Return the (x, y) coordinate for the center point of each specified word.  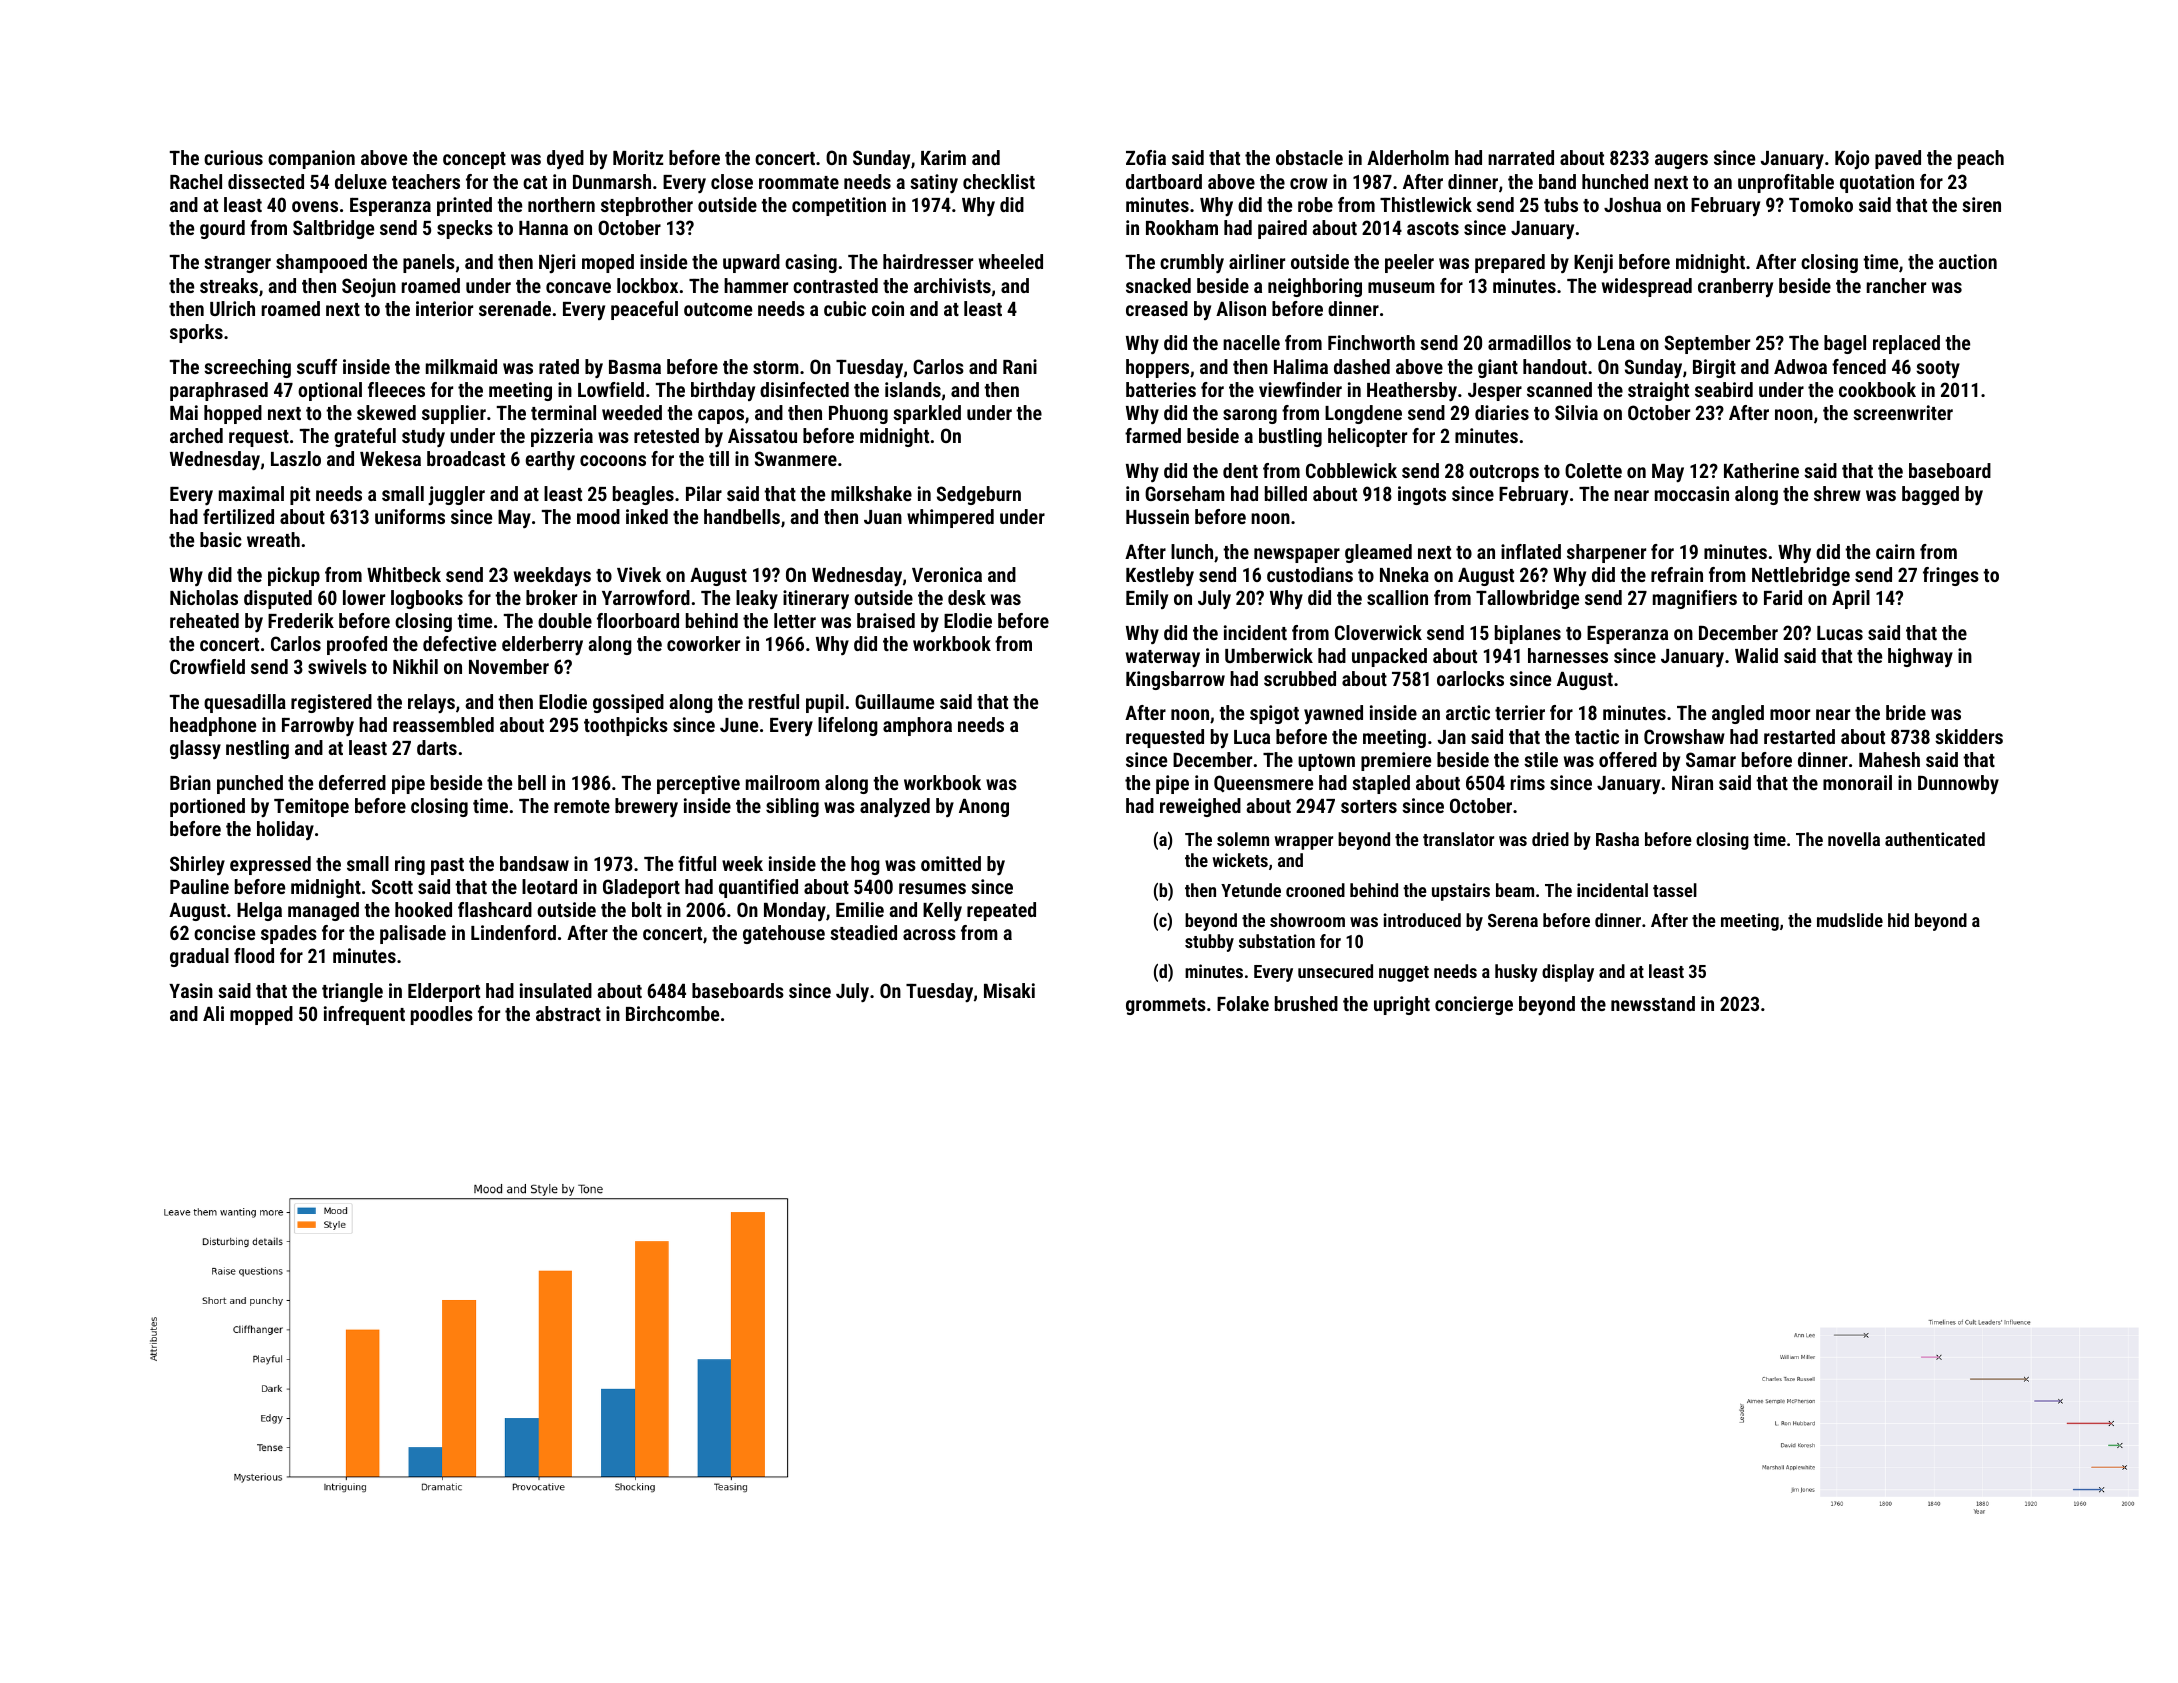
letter (795, 620)
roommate (799, 182)
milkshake (871, 493)
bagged (1930, 495)
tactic (1597, 736)
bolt (647, 909)
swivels (337, 666)
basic (221, 539)
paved (1898, 159)
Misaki (1009, 990)
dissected (266, 181)
